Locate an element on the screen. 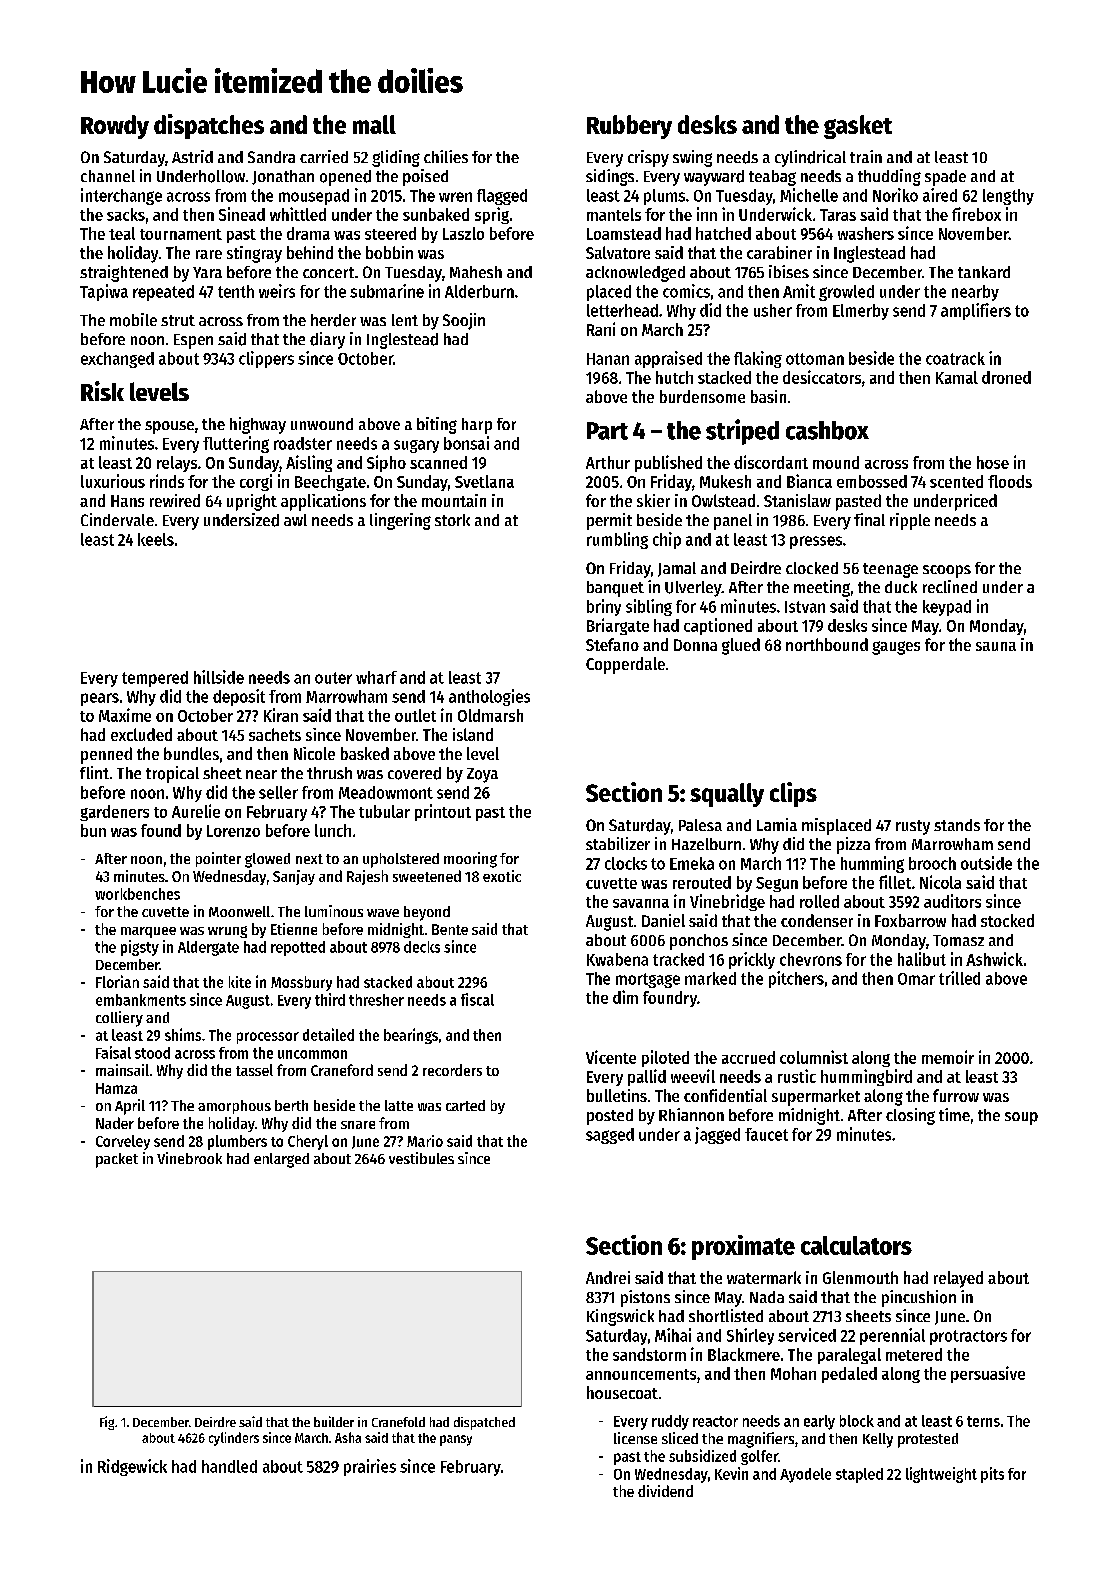 This screenshot has height=1590, width=1120. Jonathan is located at coordinates (283, 177).
